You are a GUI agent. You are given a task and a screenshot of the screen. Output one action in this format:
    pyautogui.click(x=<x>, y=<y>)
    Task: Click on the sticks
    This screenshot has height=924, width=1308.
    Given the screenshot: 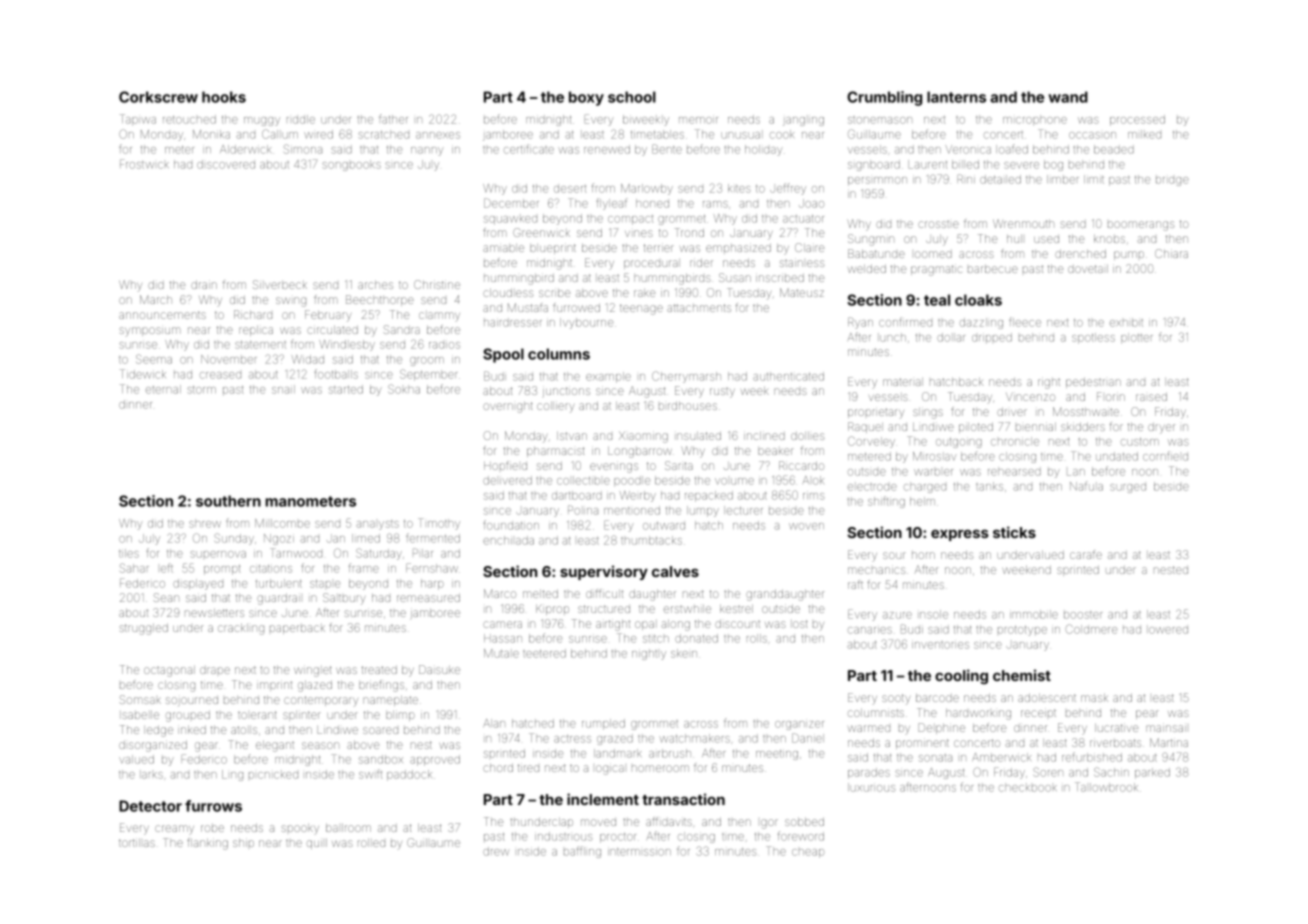 What is the action you would take?
    pyautogui.click(x=1014, y=532)
